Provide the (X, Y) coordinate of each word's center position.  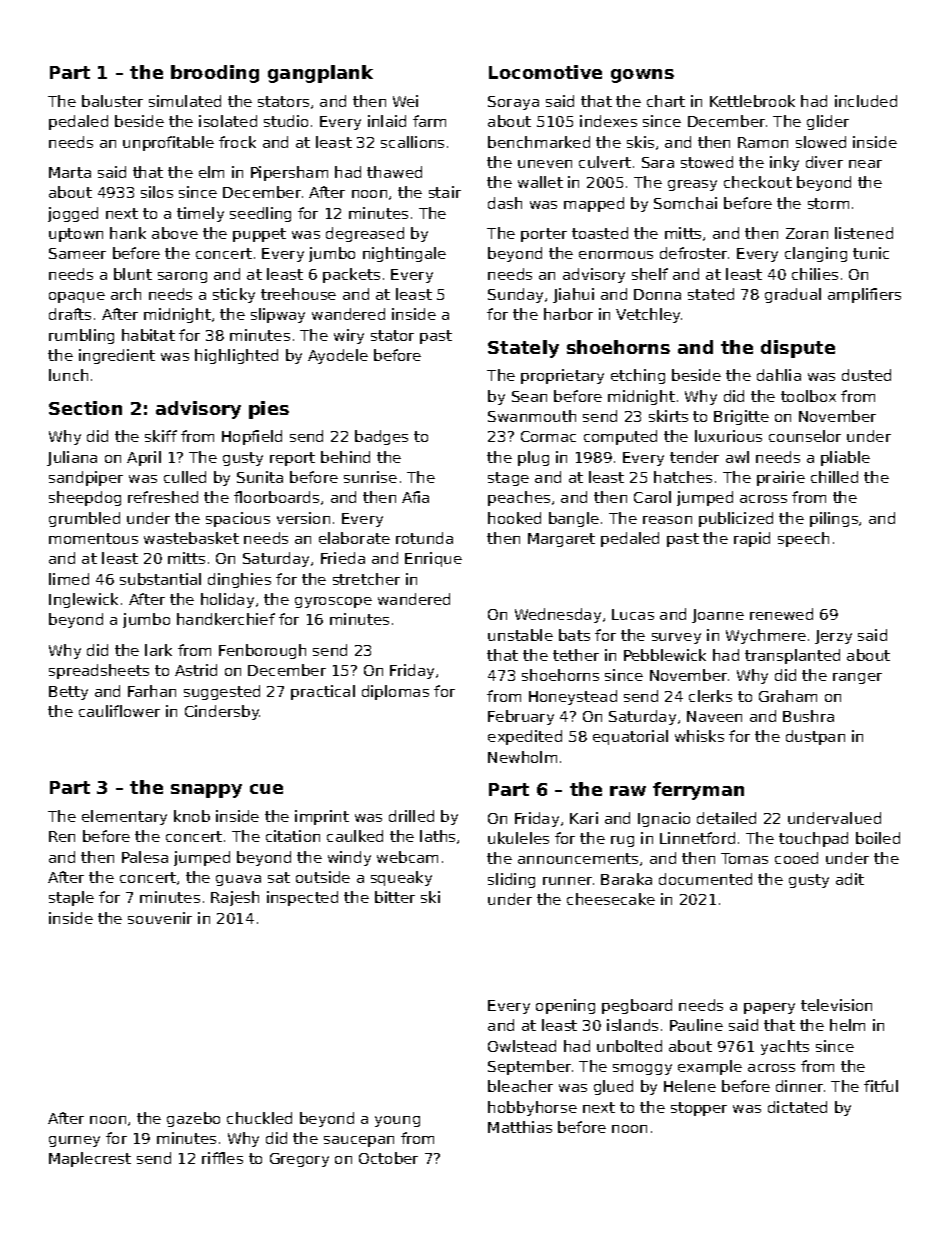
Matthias (520, 1127)
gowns (642, 76)
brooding (215, 74)
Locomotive (545, 72)
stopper (699, 1109)
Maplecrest (90, 1159)
